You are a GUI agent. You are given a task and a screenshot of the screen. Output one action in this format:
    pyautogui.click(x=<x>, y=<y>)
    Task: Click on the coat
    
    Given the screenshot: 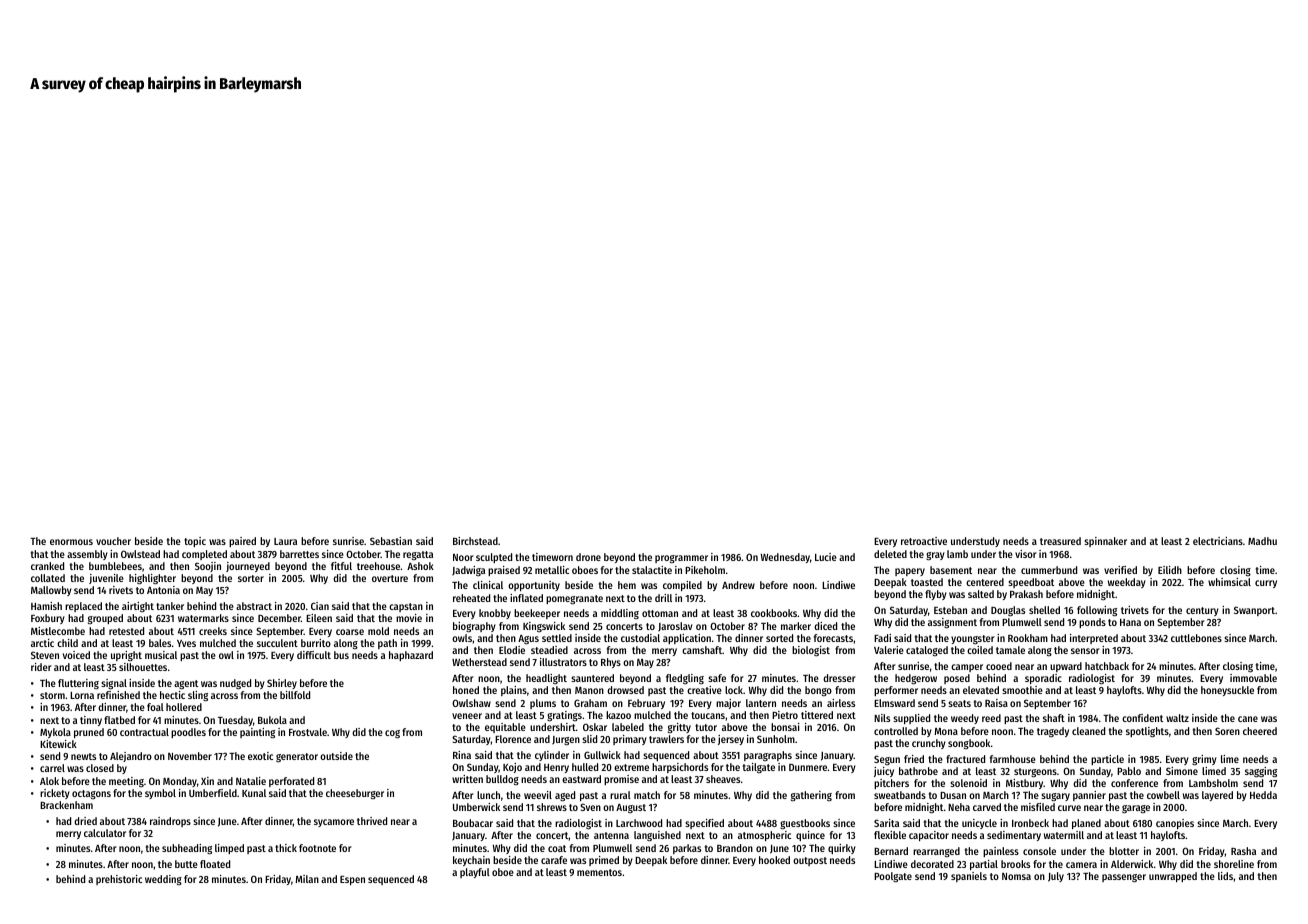 What is the action you would take?
    pyautogui.click(x=557, y=848)
